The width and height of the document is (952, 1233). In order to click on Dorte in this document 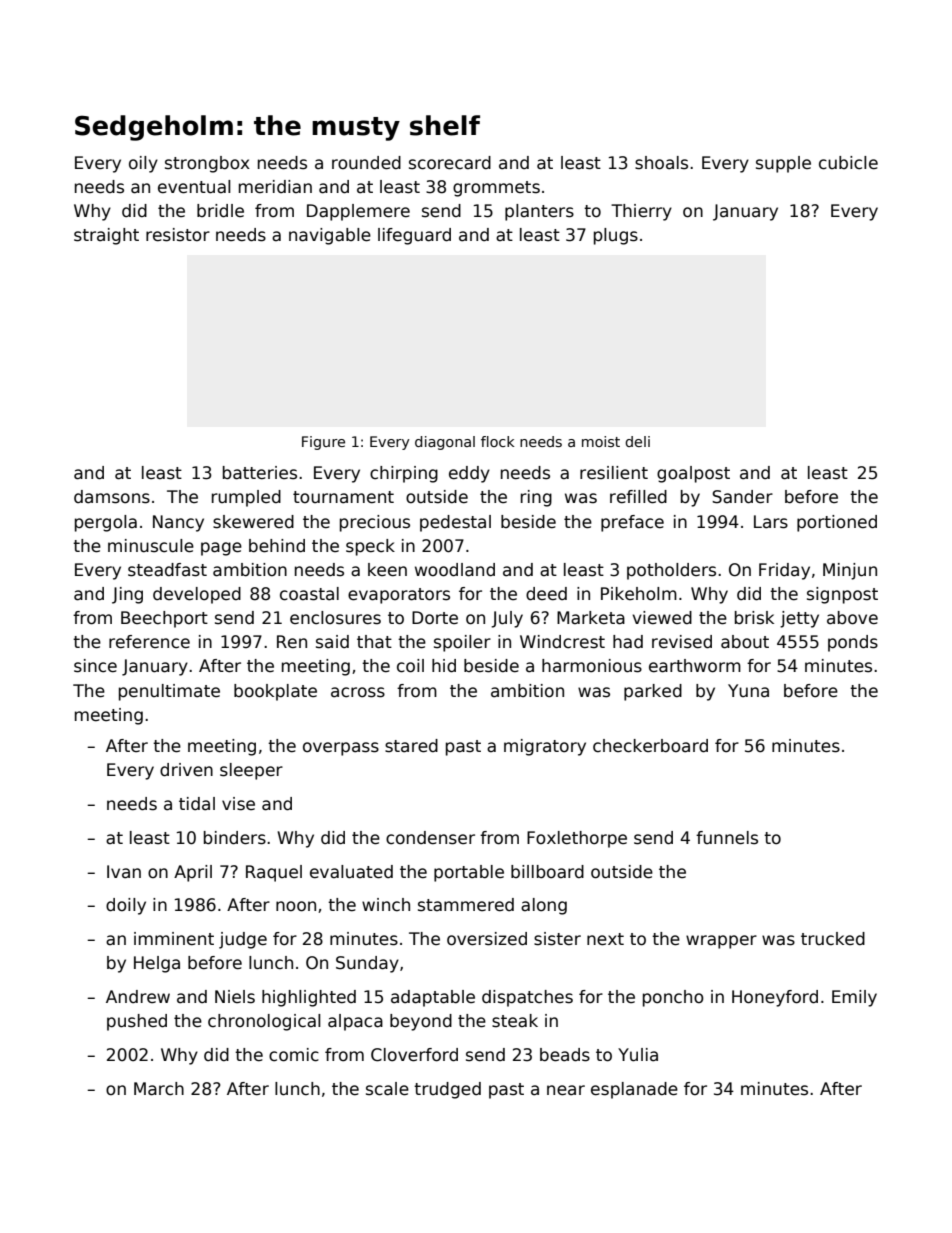, I will do `click(435, 618)`.
